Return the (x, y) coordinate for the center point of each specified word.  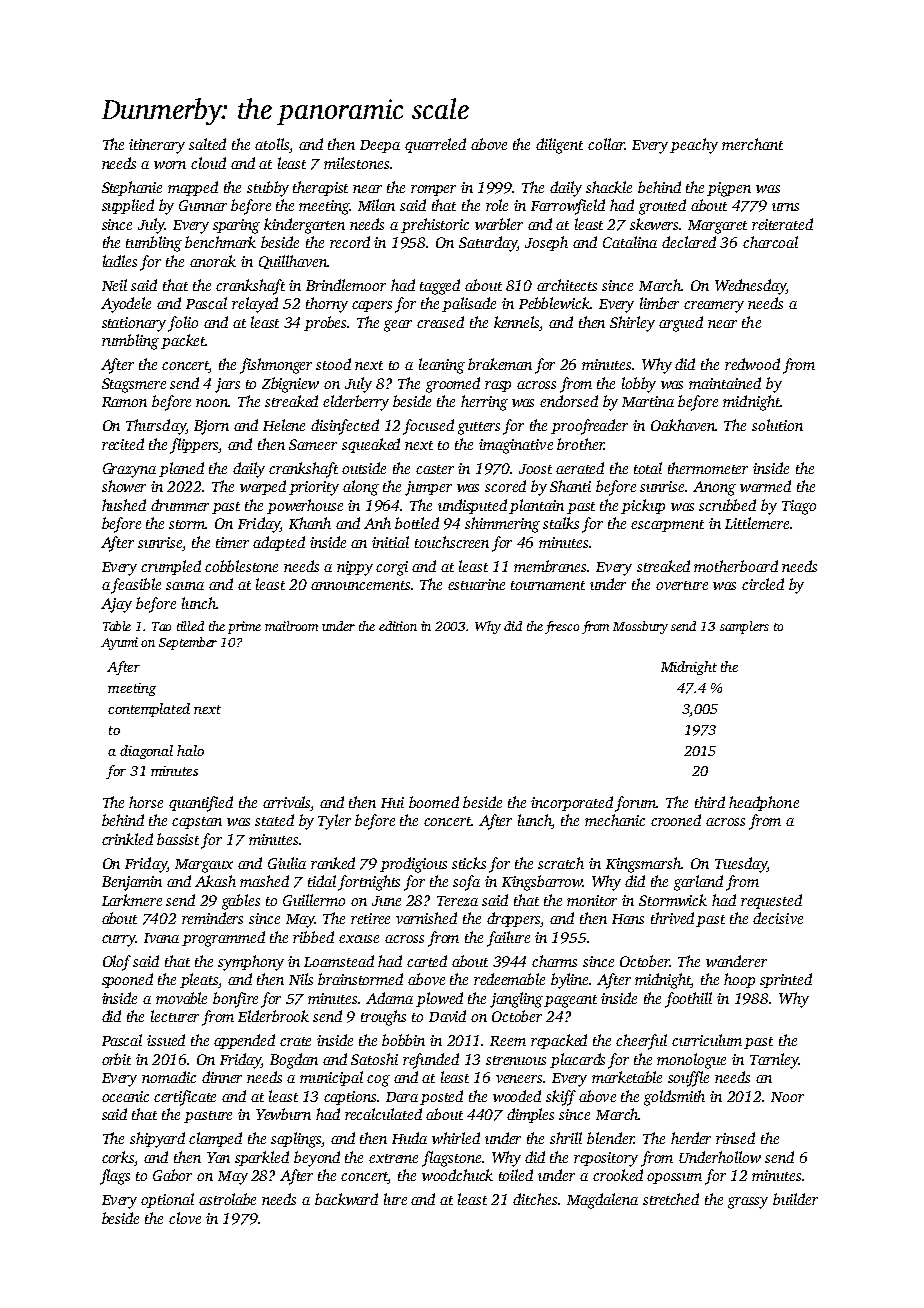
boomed (434, 802)
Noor (787, 1097)
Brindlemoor (346, 285)
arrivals (286, 802)
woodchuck (457, 1175)
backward (346, 1199)
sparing (236, 226)
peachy (694, 146)
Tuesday (741, 865)
